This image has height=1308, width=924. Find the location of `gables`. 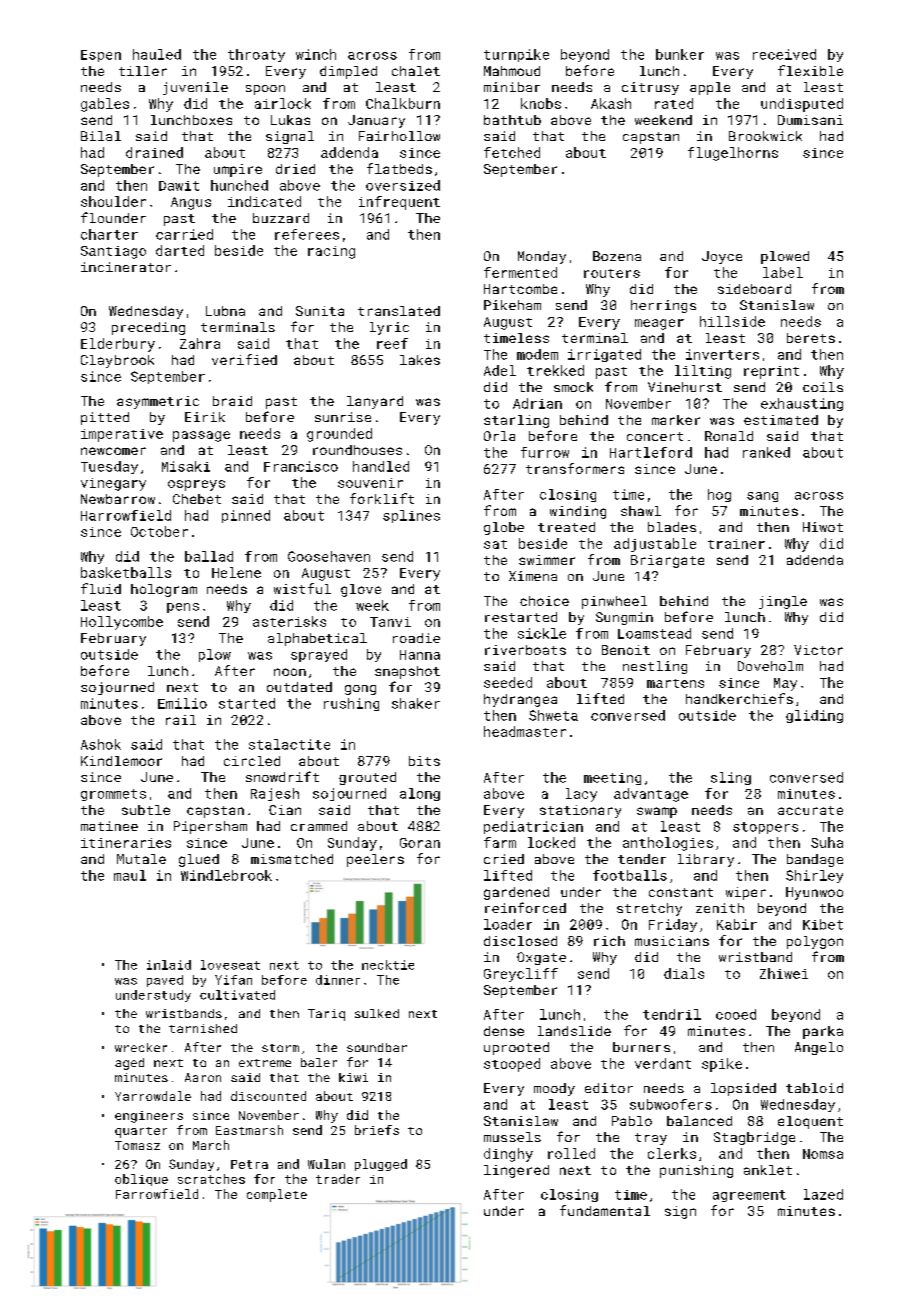

gables is located at coordinates (105, 105).
